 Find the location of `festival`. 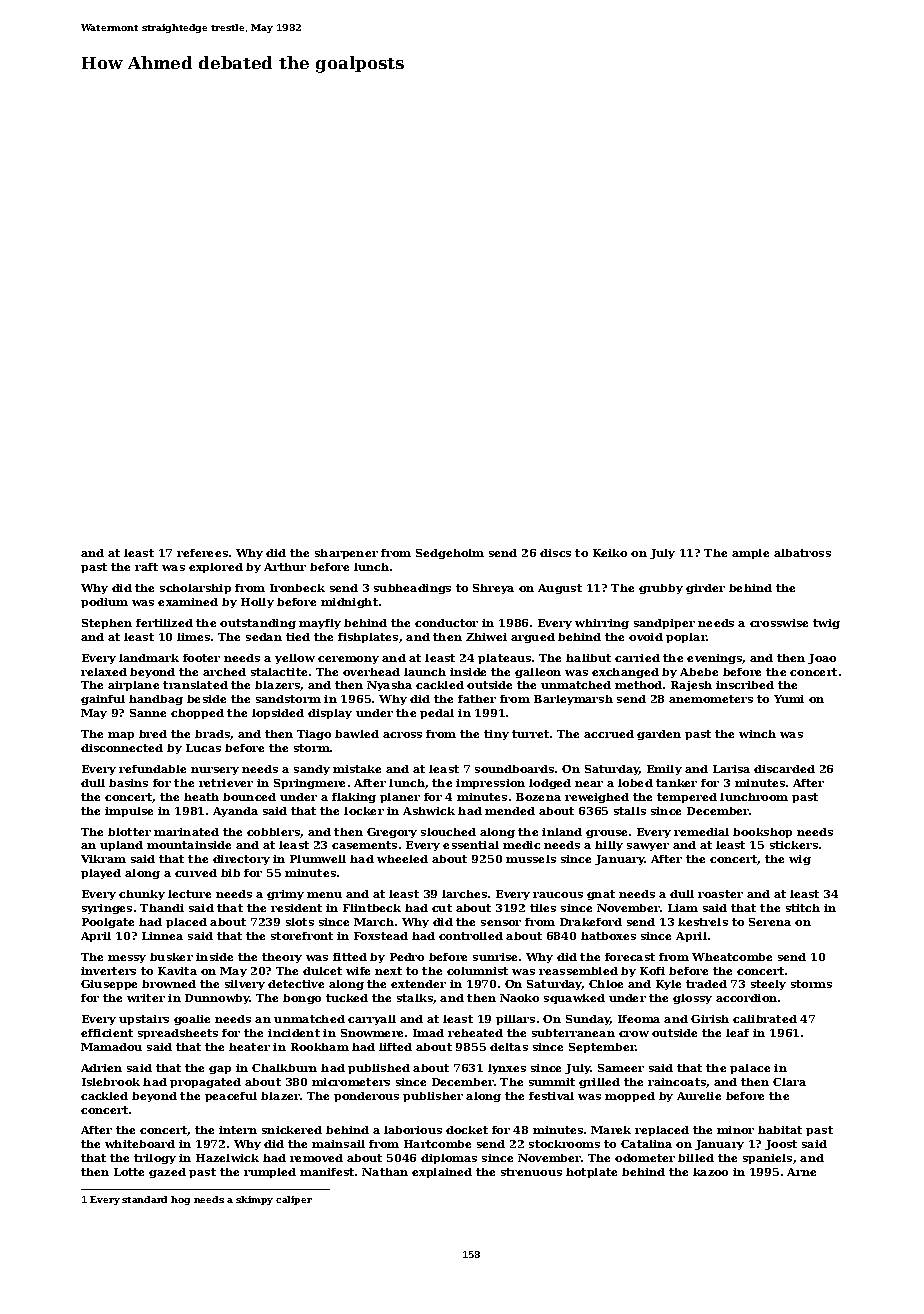

festival is located at coordinates (551, 1096).
